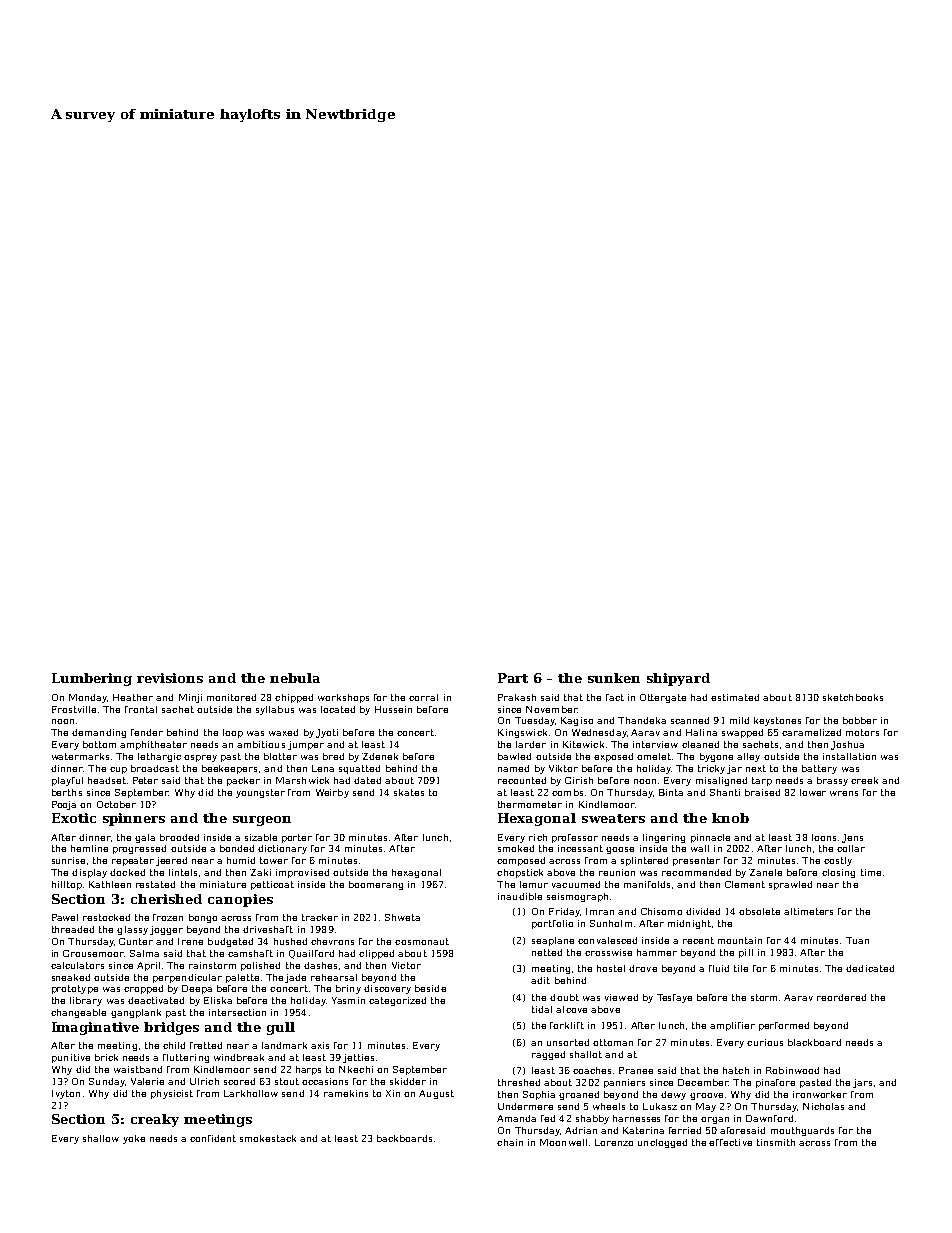 Image resolution: width=952 pixels, height=1233 pixels. I want to click on porter, so click(297, 838).
